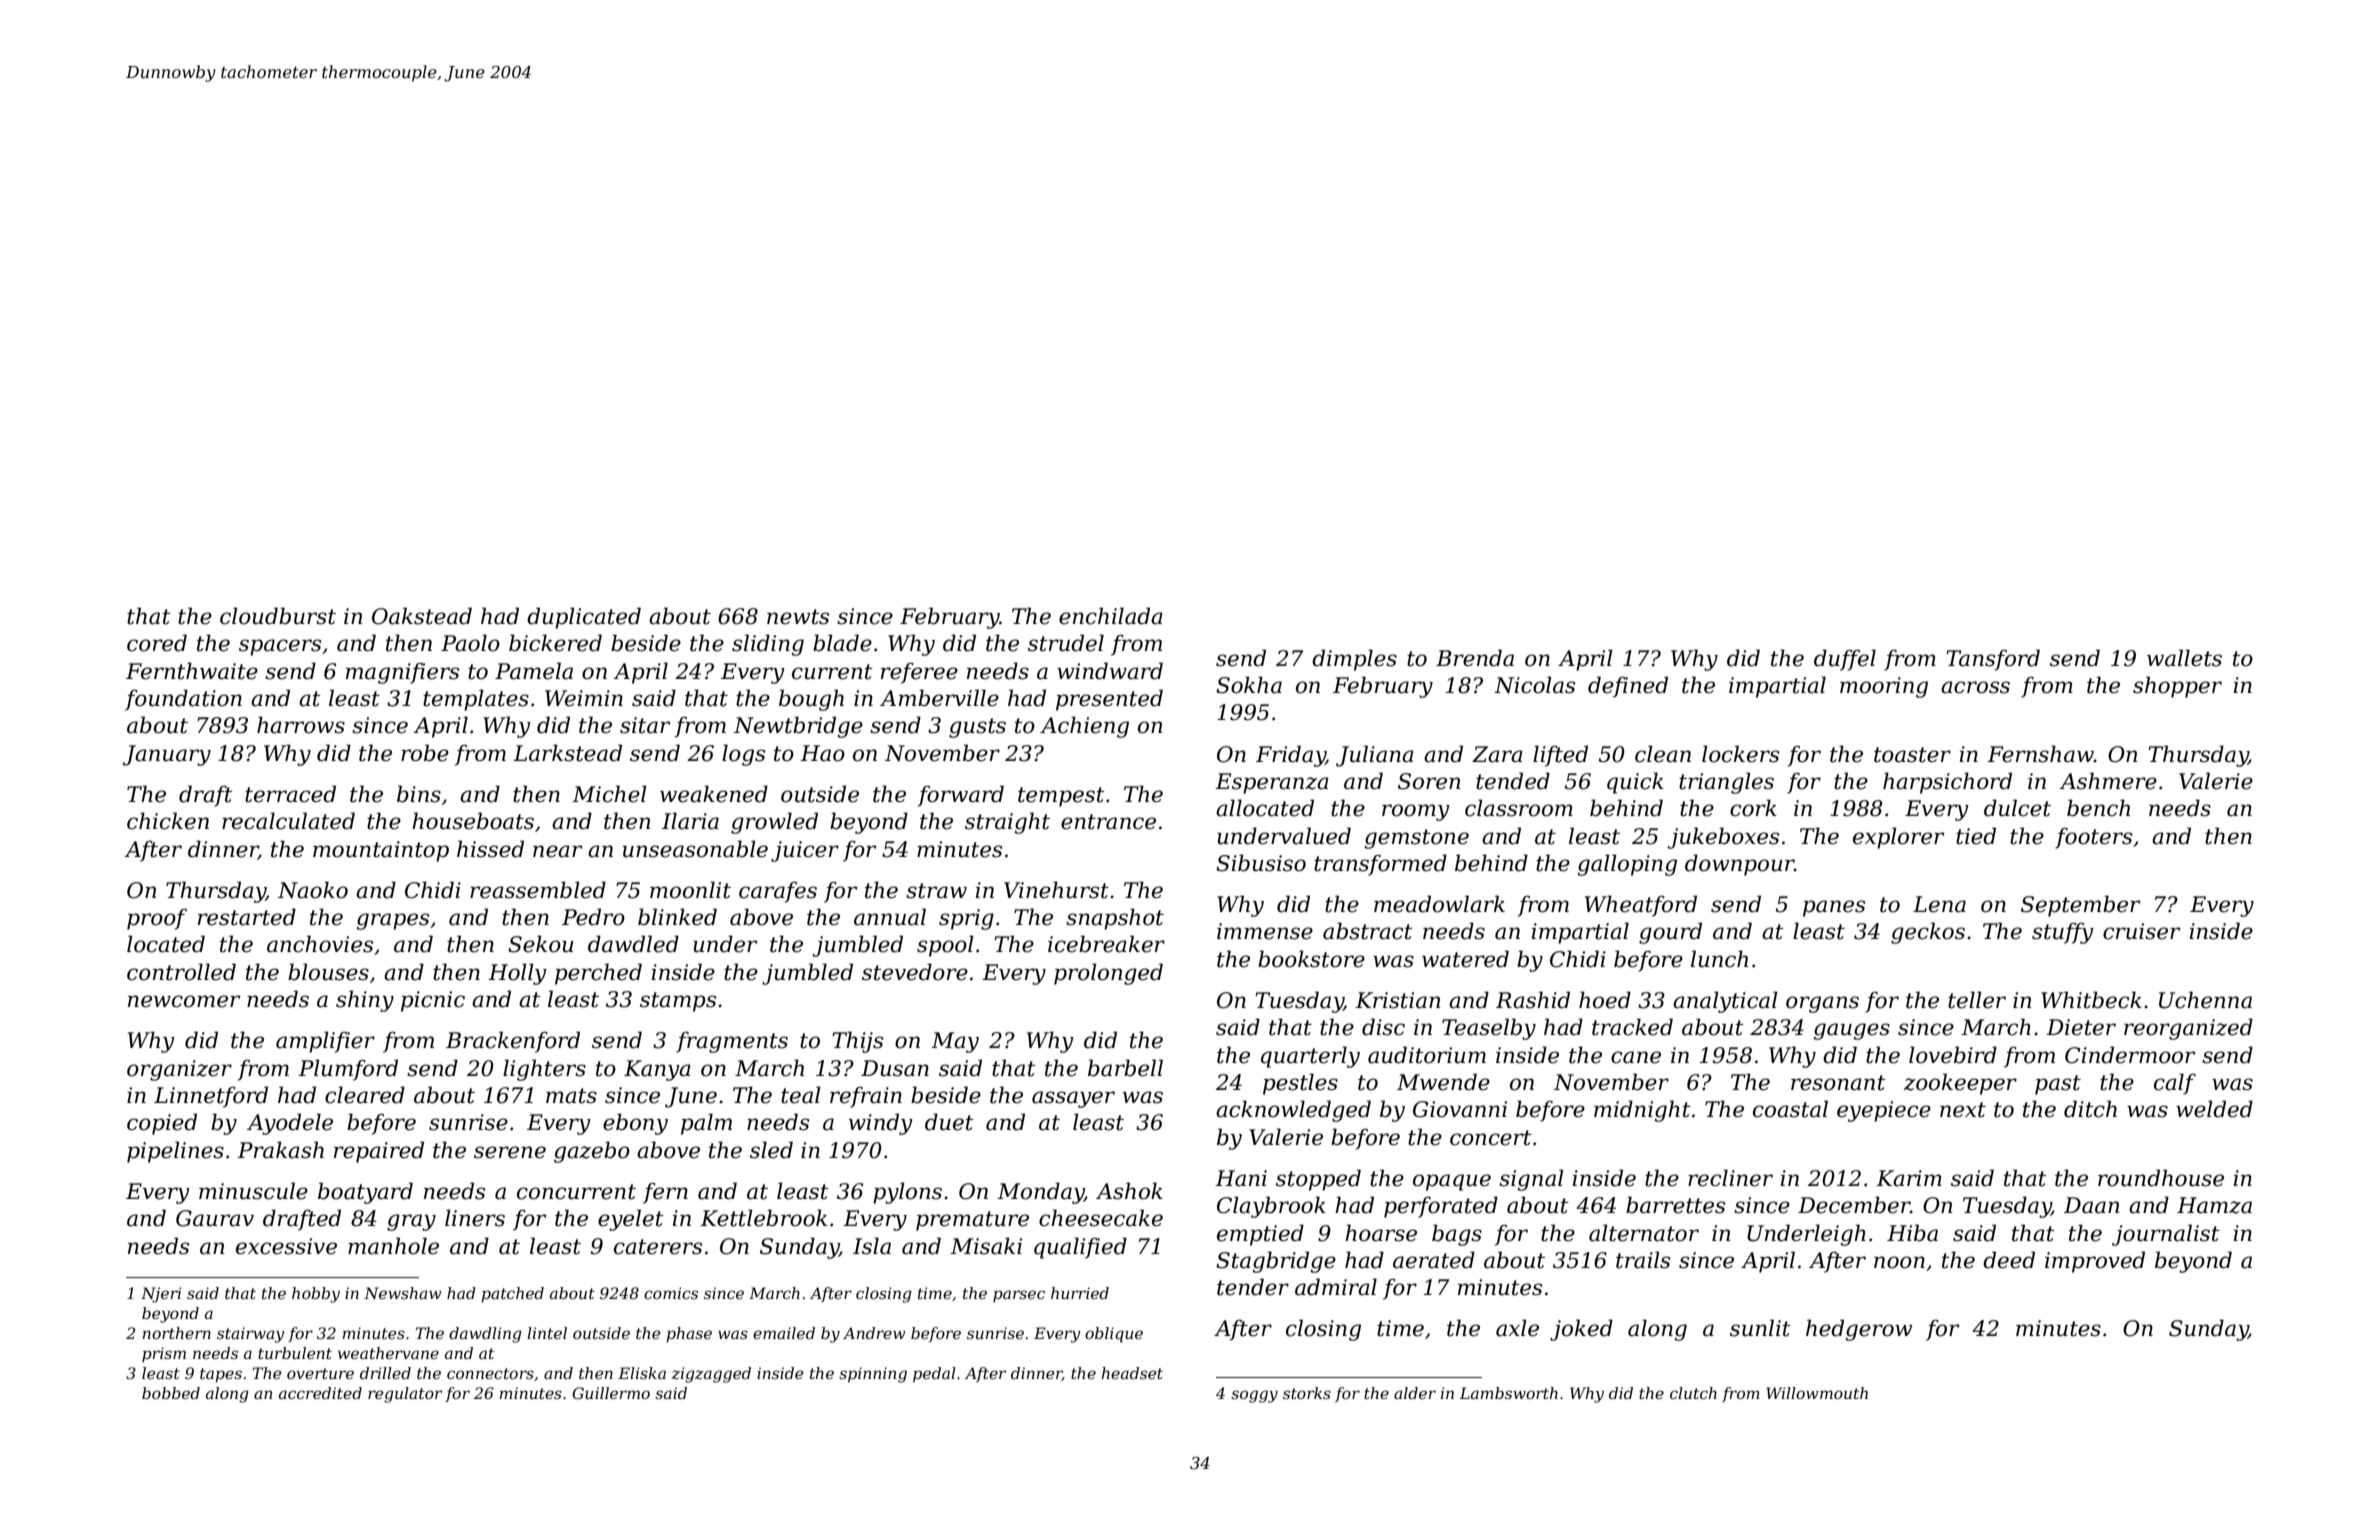 Image resolution: width=2380 pixels, height=1540 pixels. Describe the element at coordinates (320, 1393) in the image. I see `accredited` at that location.
